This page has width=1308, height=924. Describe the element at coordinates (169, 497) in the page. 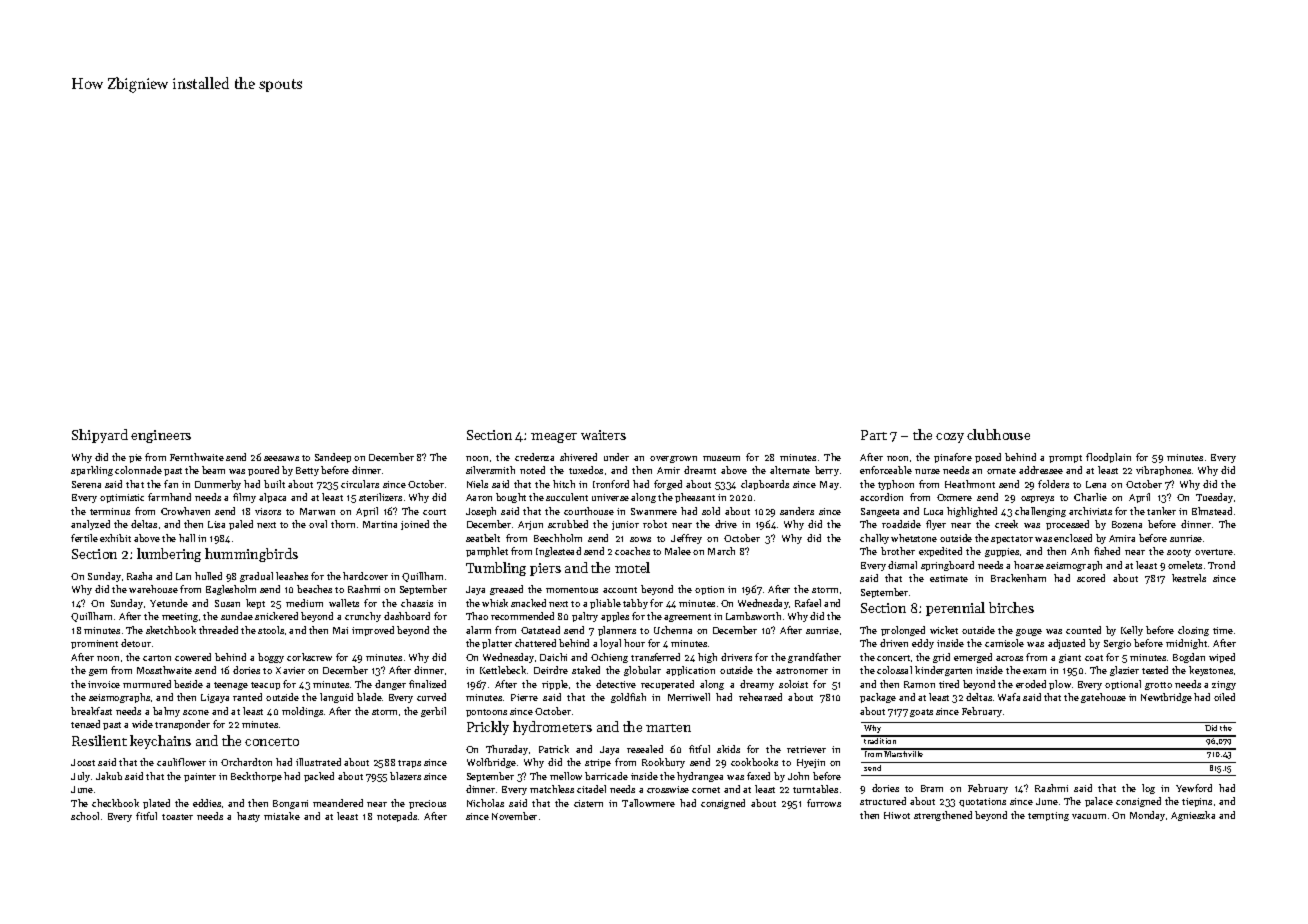

I see `farmhand` at that location.
